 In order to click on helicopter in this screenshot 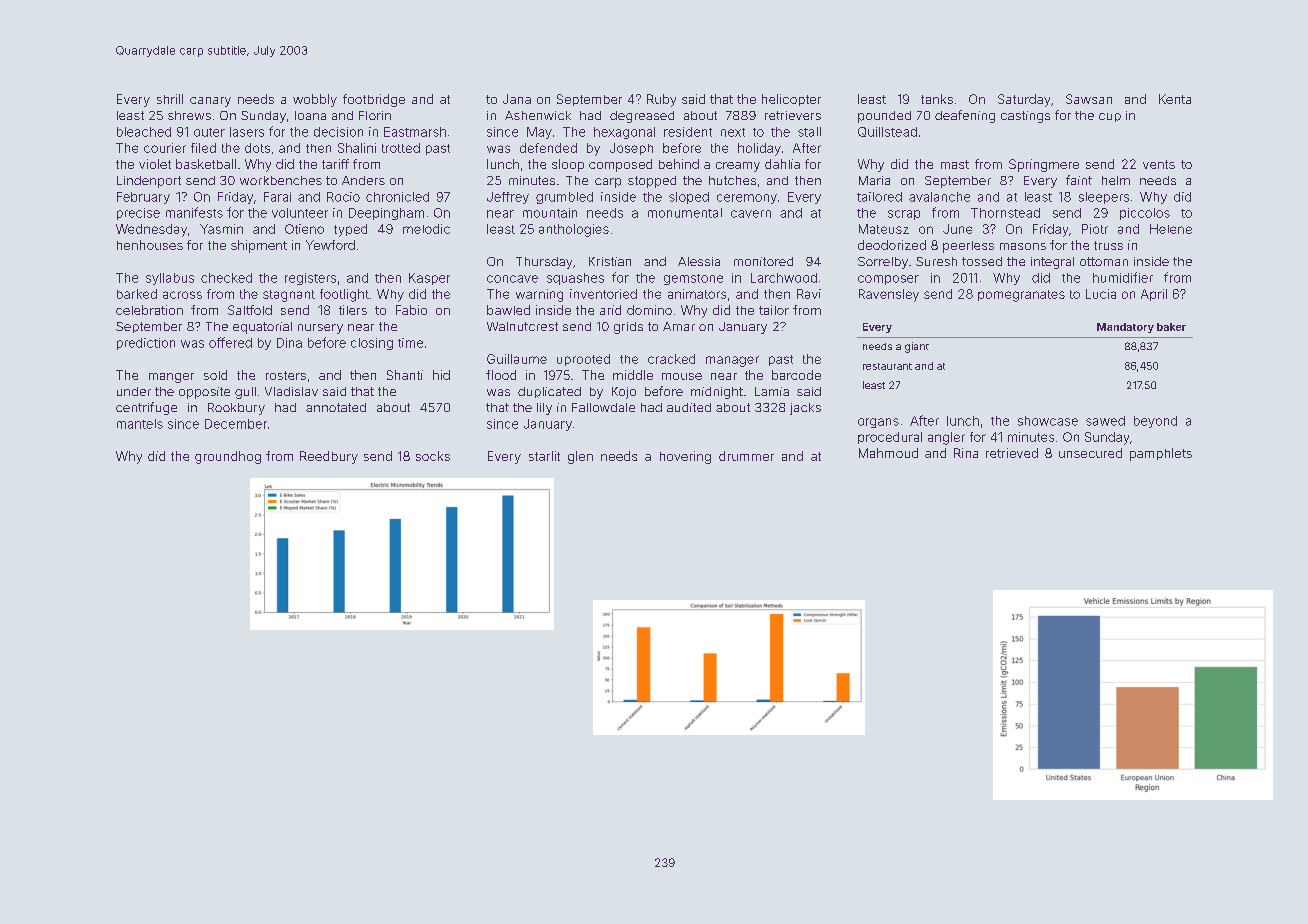, I will do `click(791, 100)`.
